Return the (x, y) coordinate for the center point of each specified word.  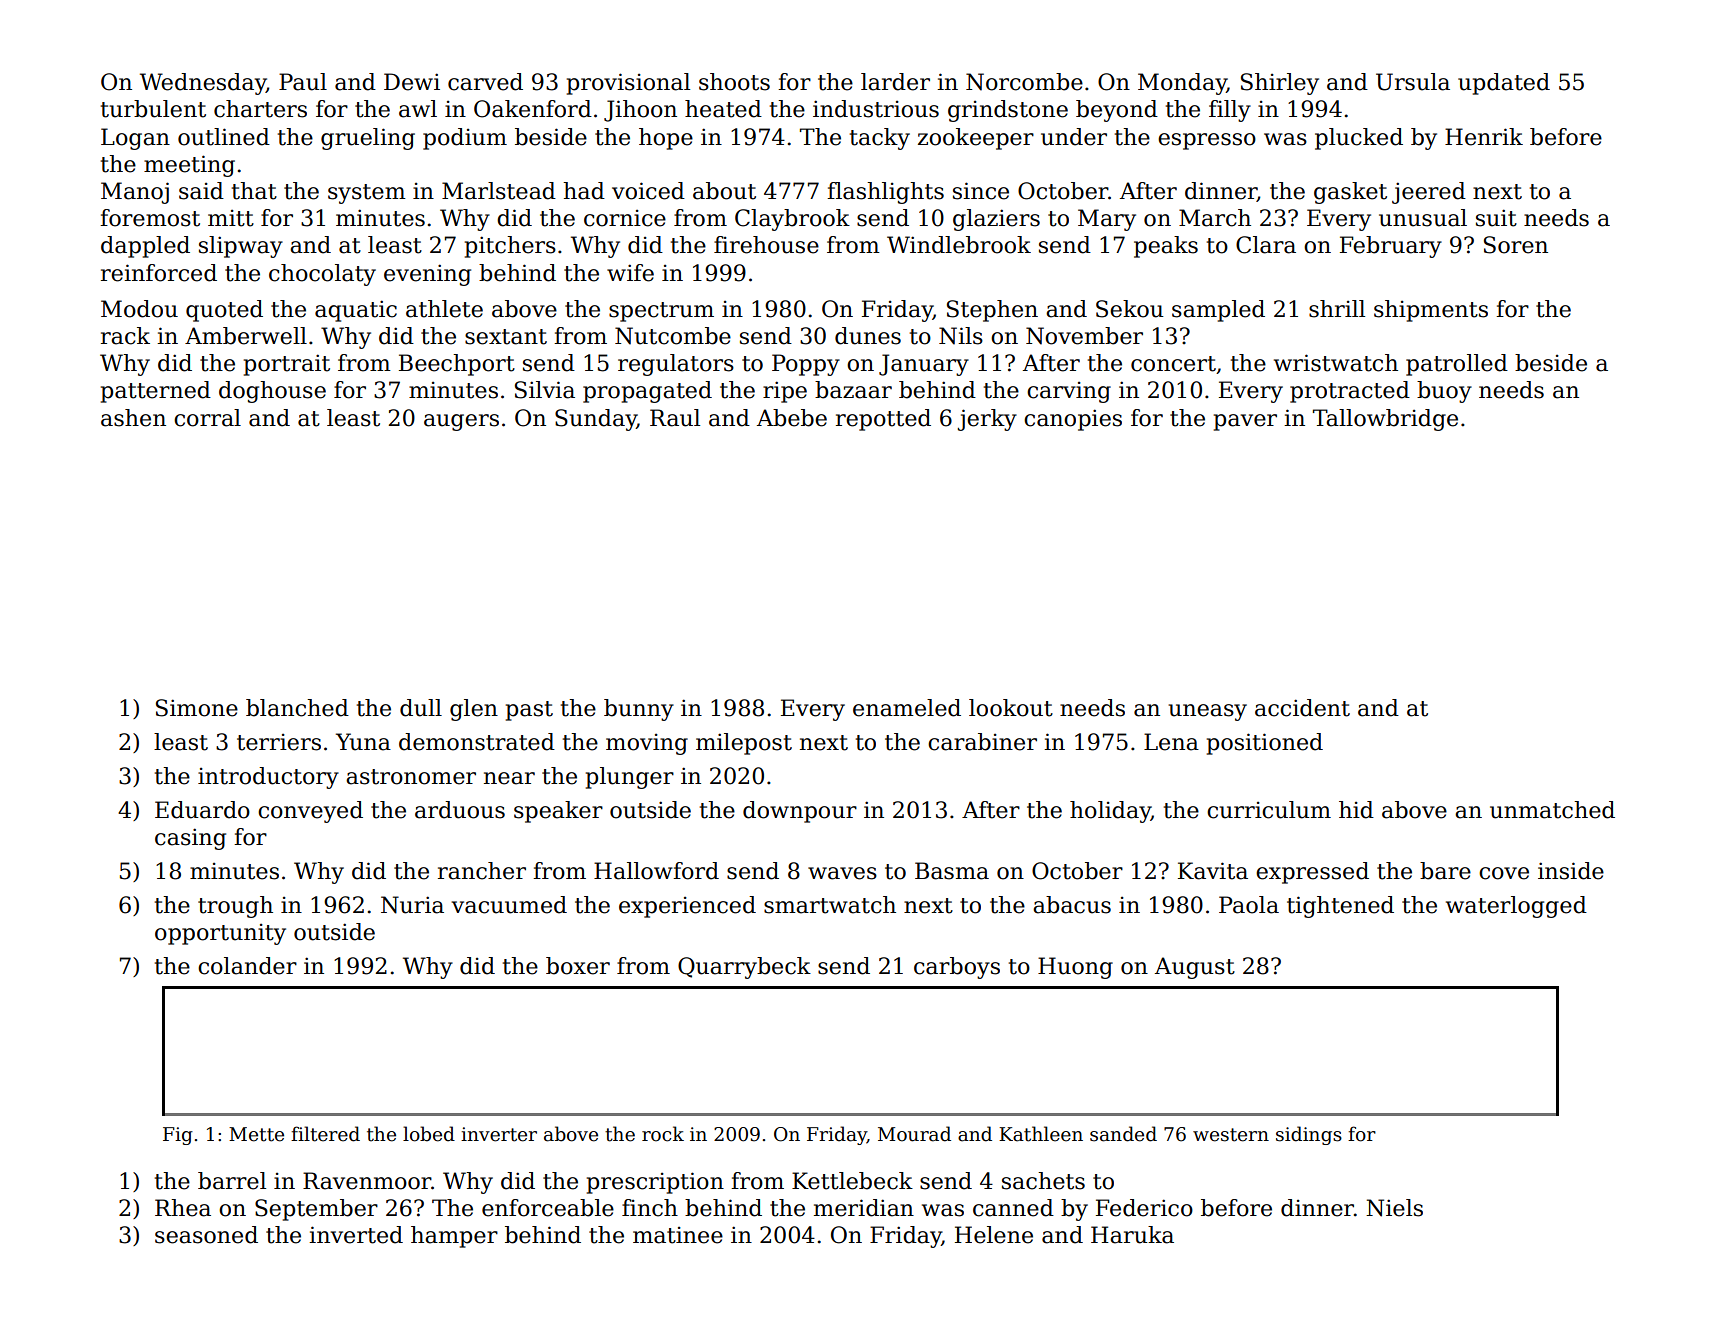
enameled (907, 708)
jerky (987, 420)
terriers (279, 742)
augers (461, 422)
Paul (303, 82)
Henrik (1484, 137)
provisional (628, 84)
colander (247, 966)
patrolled (1457, 365)
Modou (139, 309)
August (1195, 968)
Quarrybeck (744, 968)
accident (1302, 708)
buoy (1444, 392)
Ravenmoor (367, 1181)
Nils (961, 336)
